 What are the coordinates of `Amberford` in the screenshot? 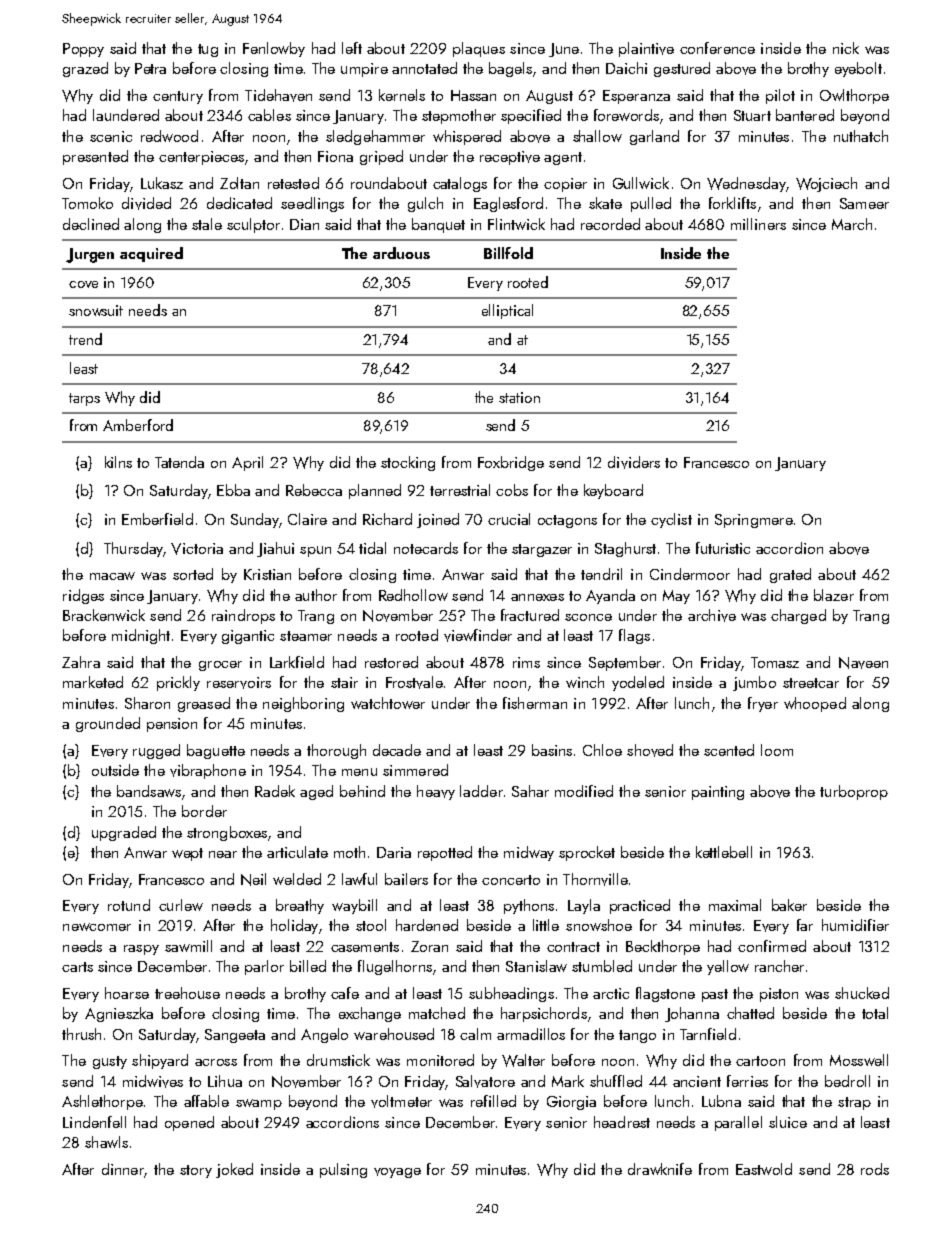 It's located at (138, 425).
